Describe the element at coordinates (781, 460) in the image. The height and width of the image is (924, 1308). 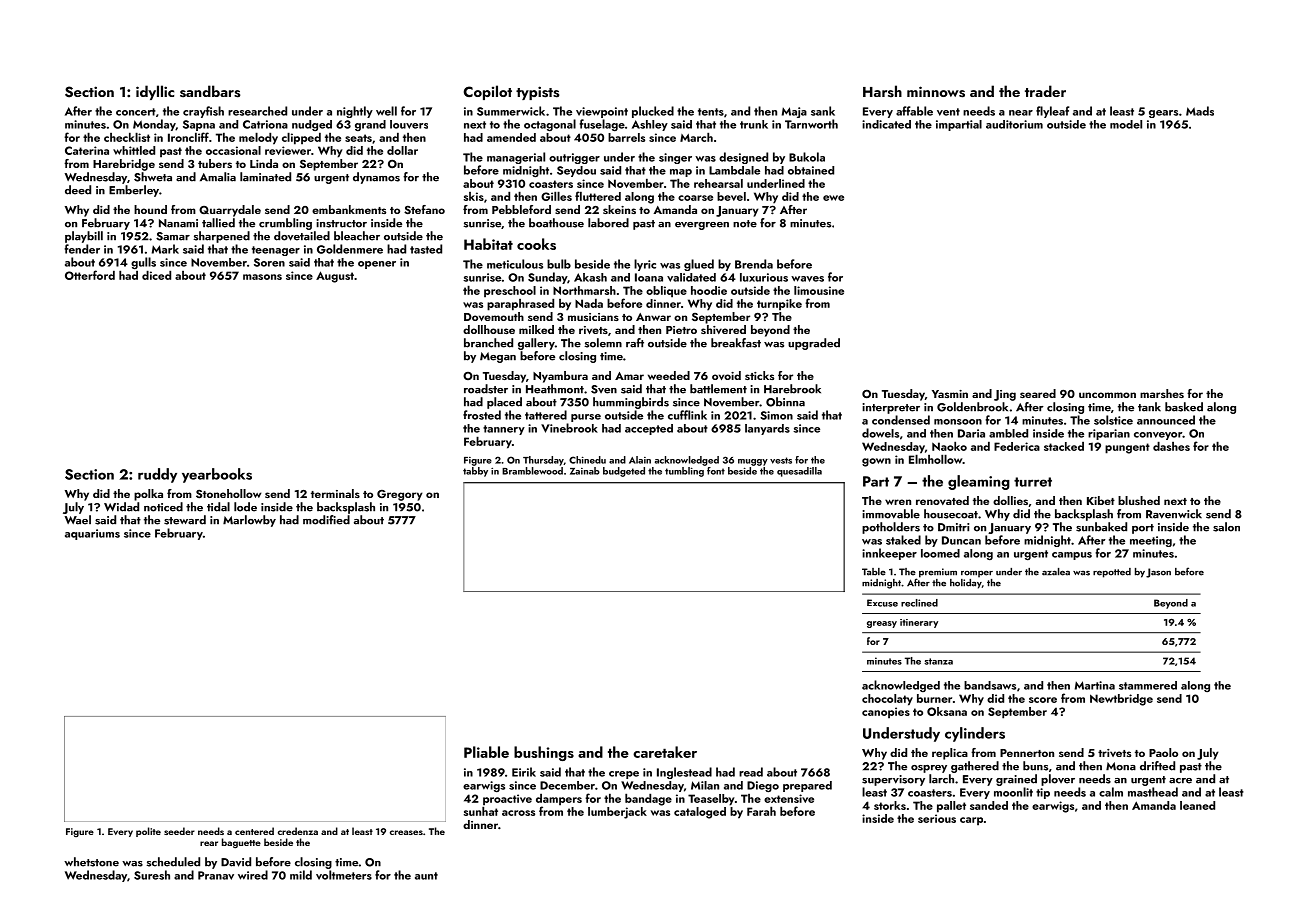
I see `vests` at that location.
